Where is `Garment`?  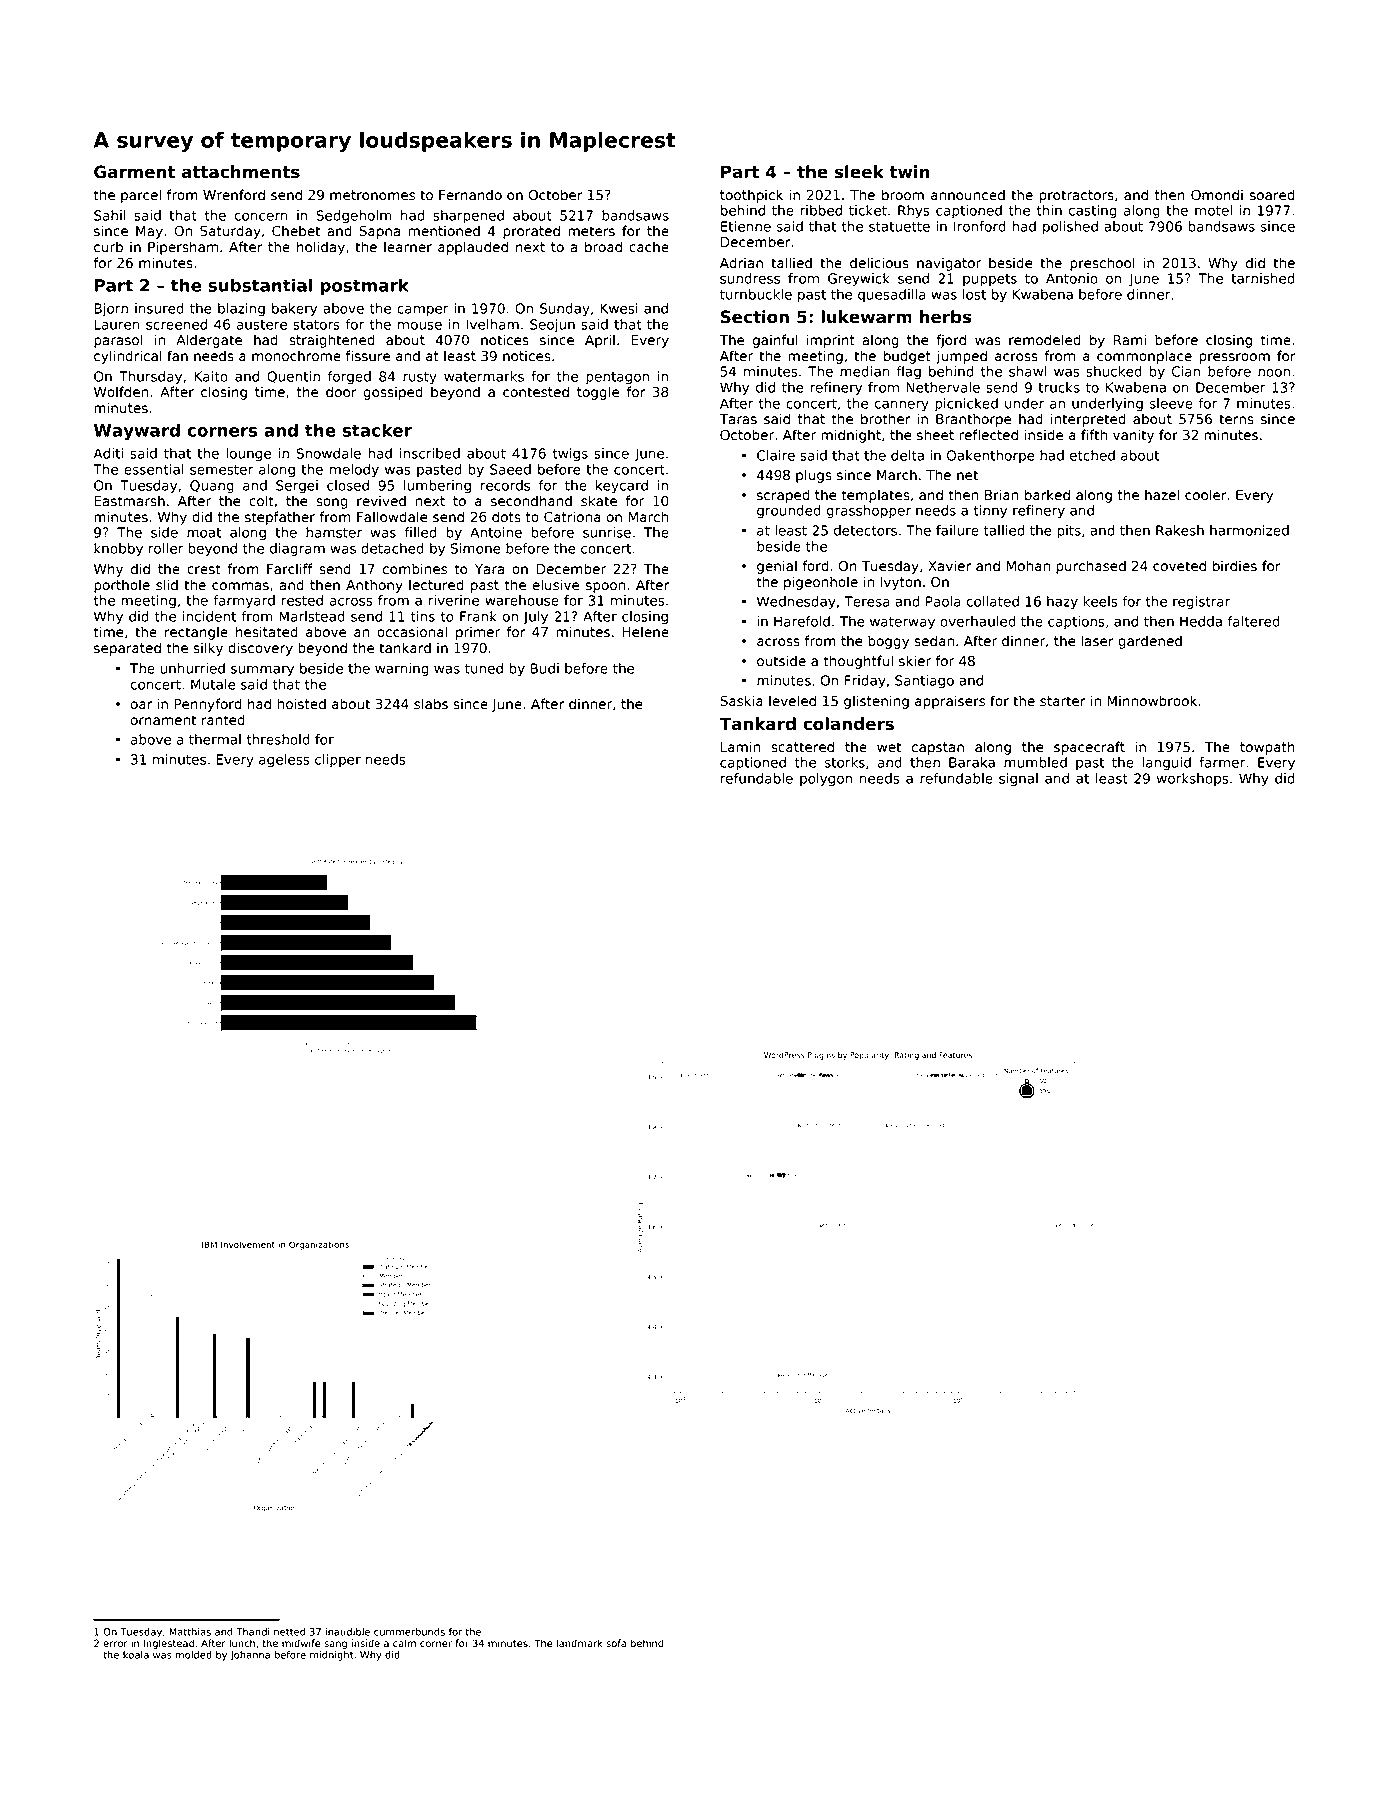 Garment is located at coordinates (134, 172).
